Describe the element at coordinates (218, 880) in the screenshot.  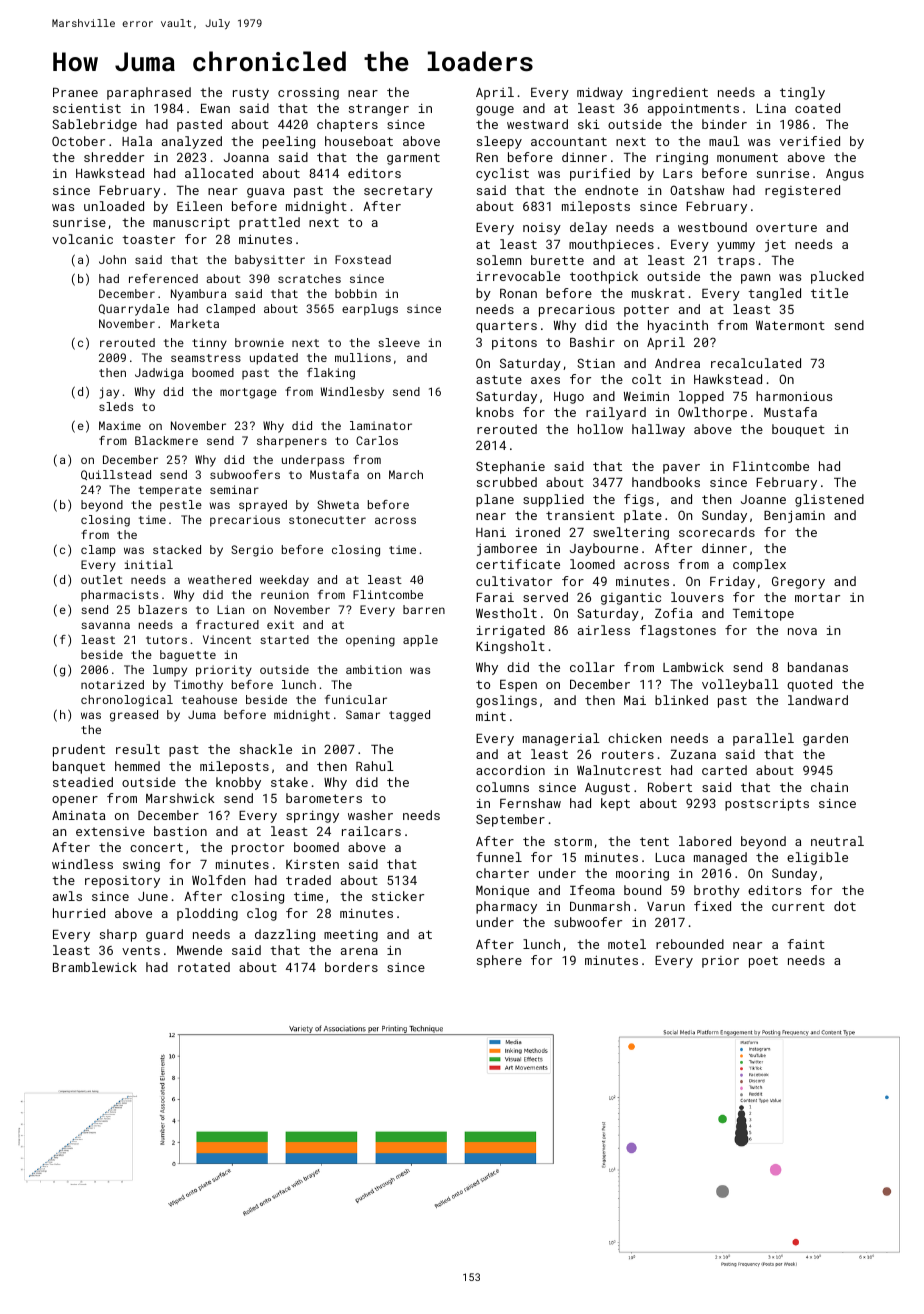
I see `Wolfden` at that location.
